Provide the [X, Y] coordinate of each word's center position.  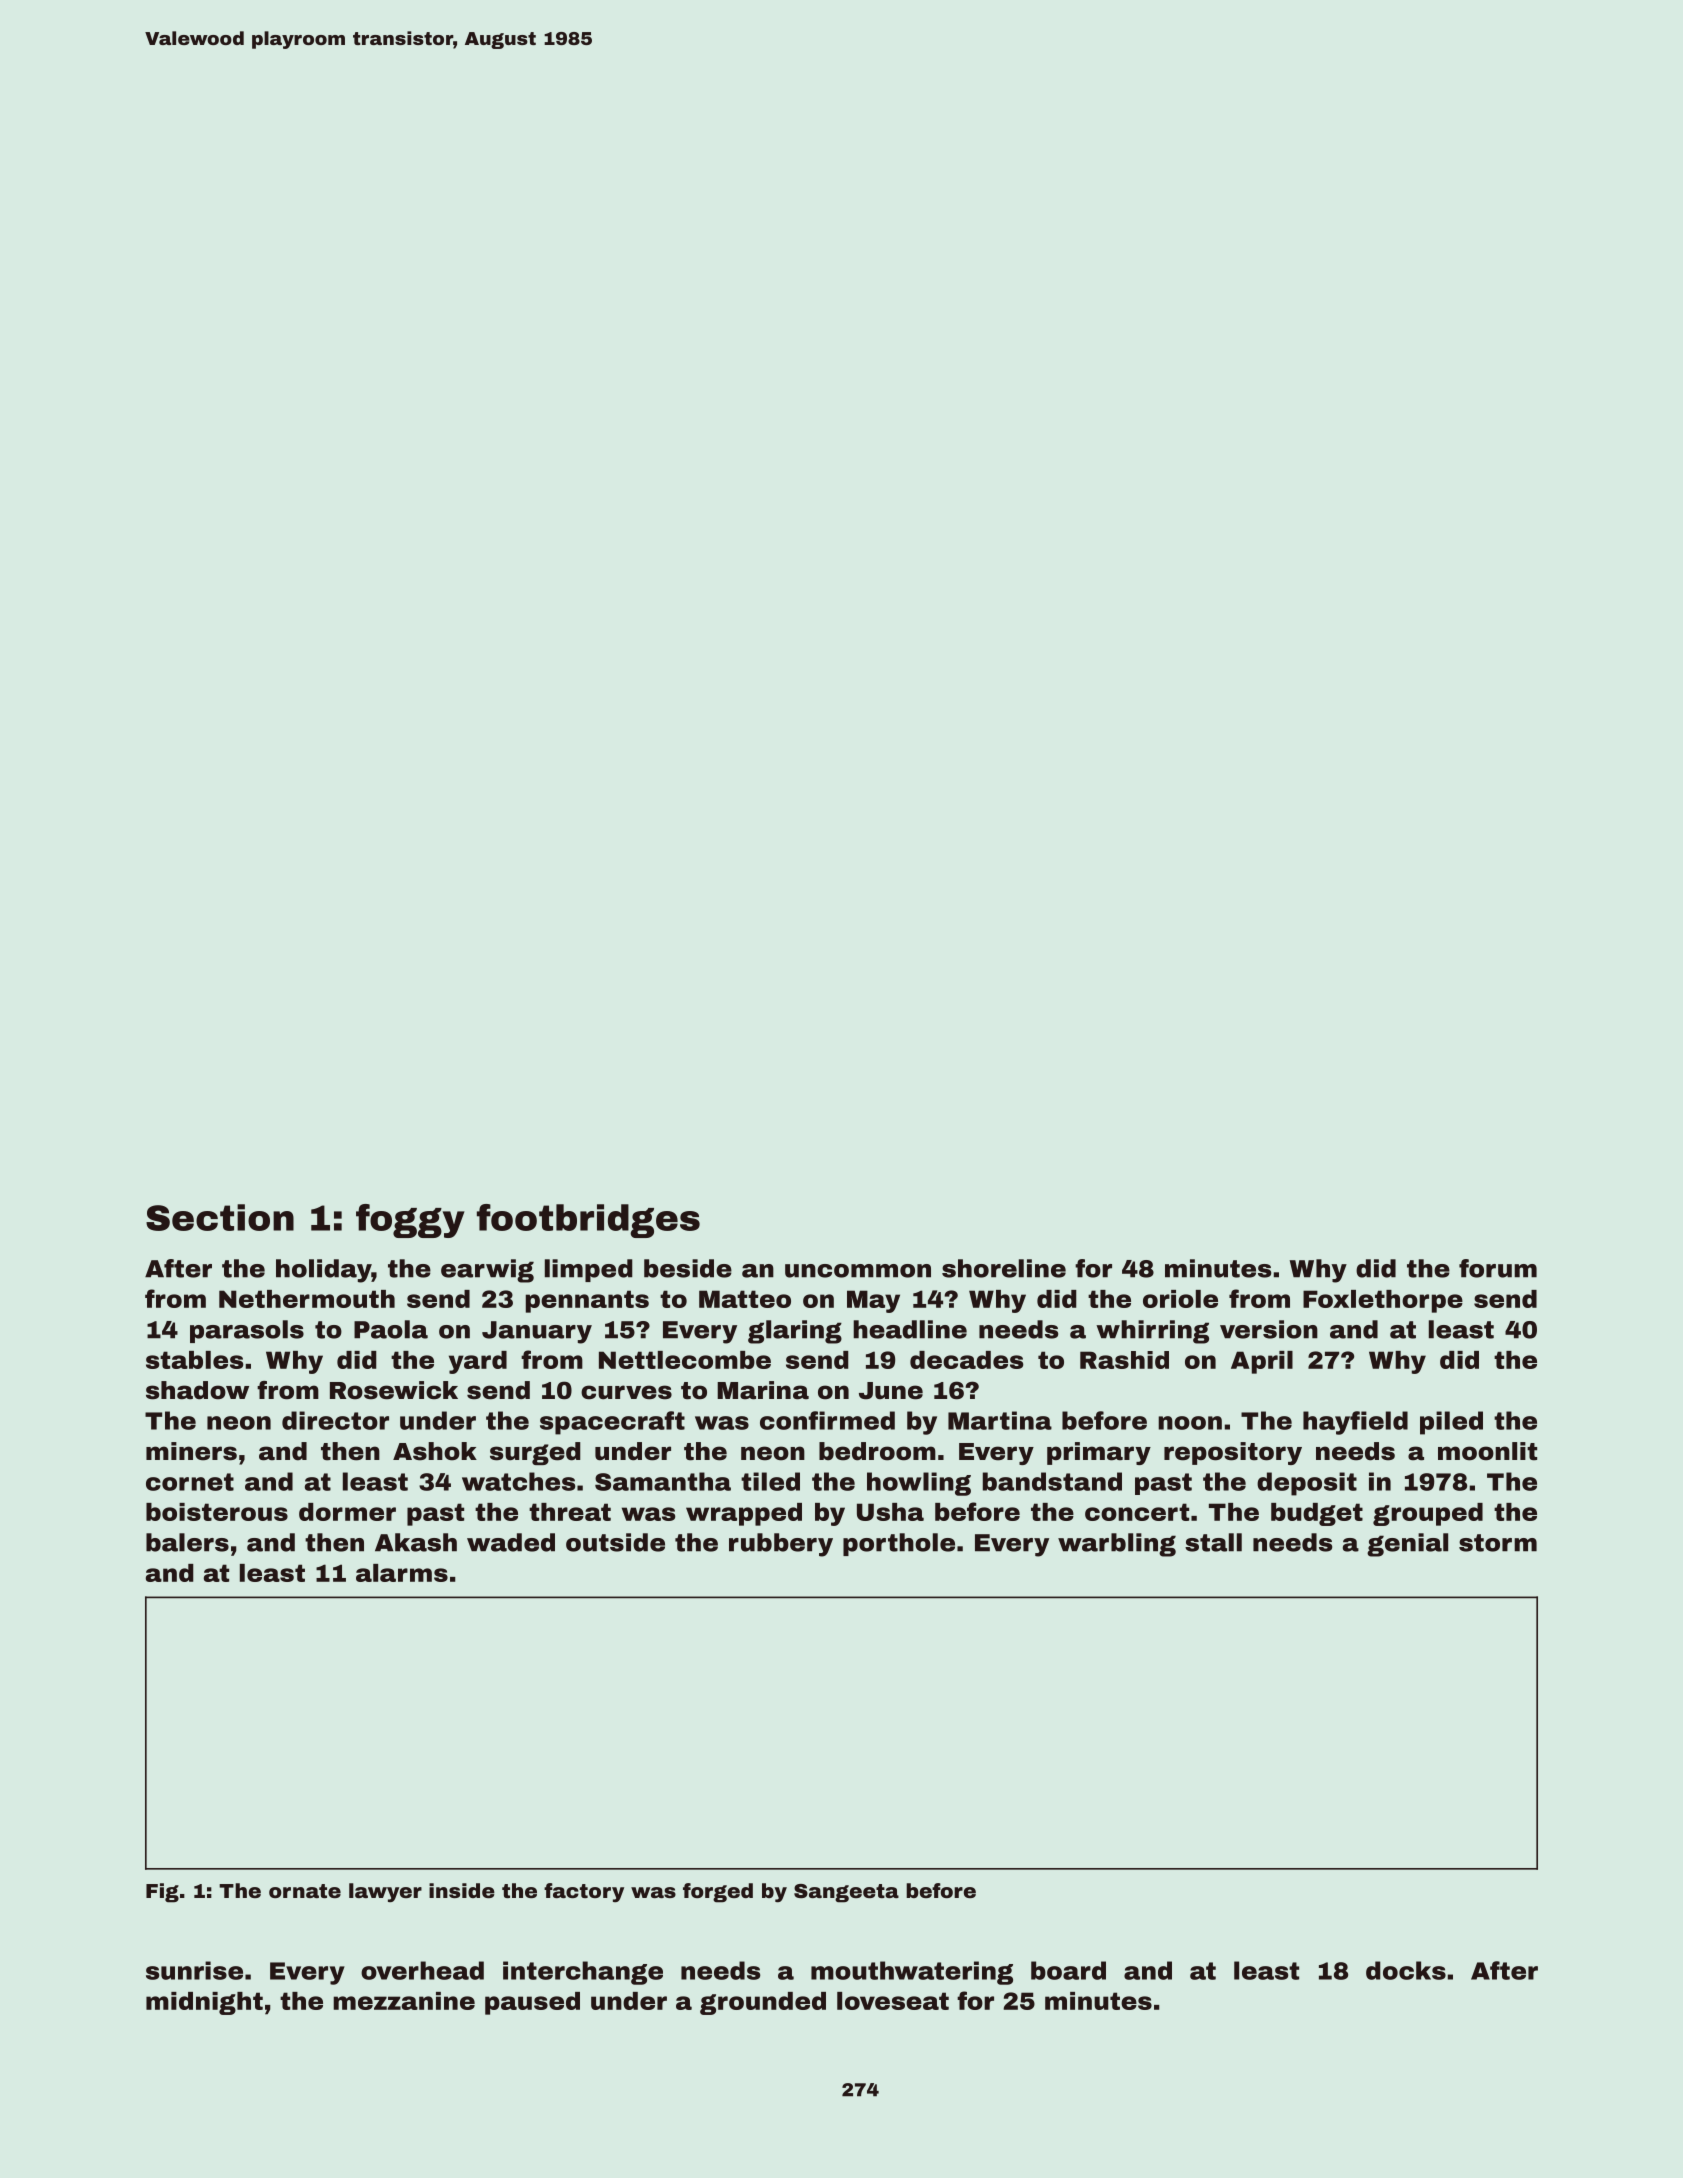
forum [1498, 1268]
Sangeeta [846, 1893]
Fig [162, 1893]
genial [1407, 1545]
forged [718, 1893]
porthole [899, 1544]
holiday [324, 1271]
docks [1406, 1970]
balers [187, 1542]
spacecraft [612, 1423]
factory [584, 1892]
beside [688, 1268]
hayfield [1355, 1423]
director [335, 1420]
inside [462, 1890]
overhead [422, 1970]
